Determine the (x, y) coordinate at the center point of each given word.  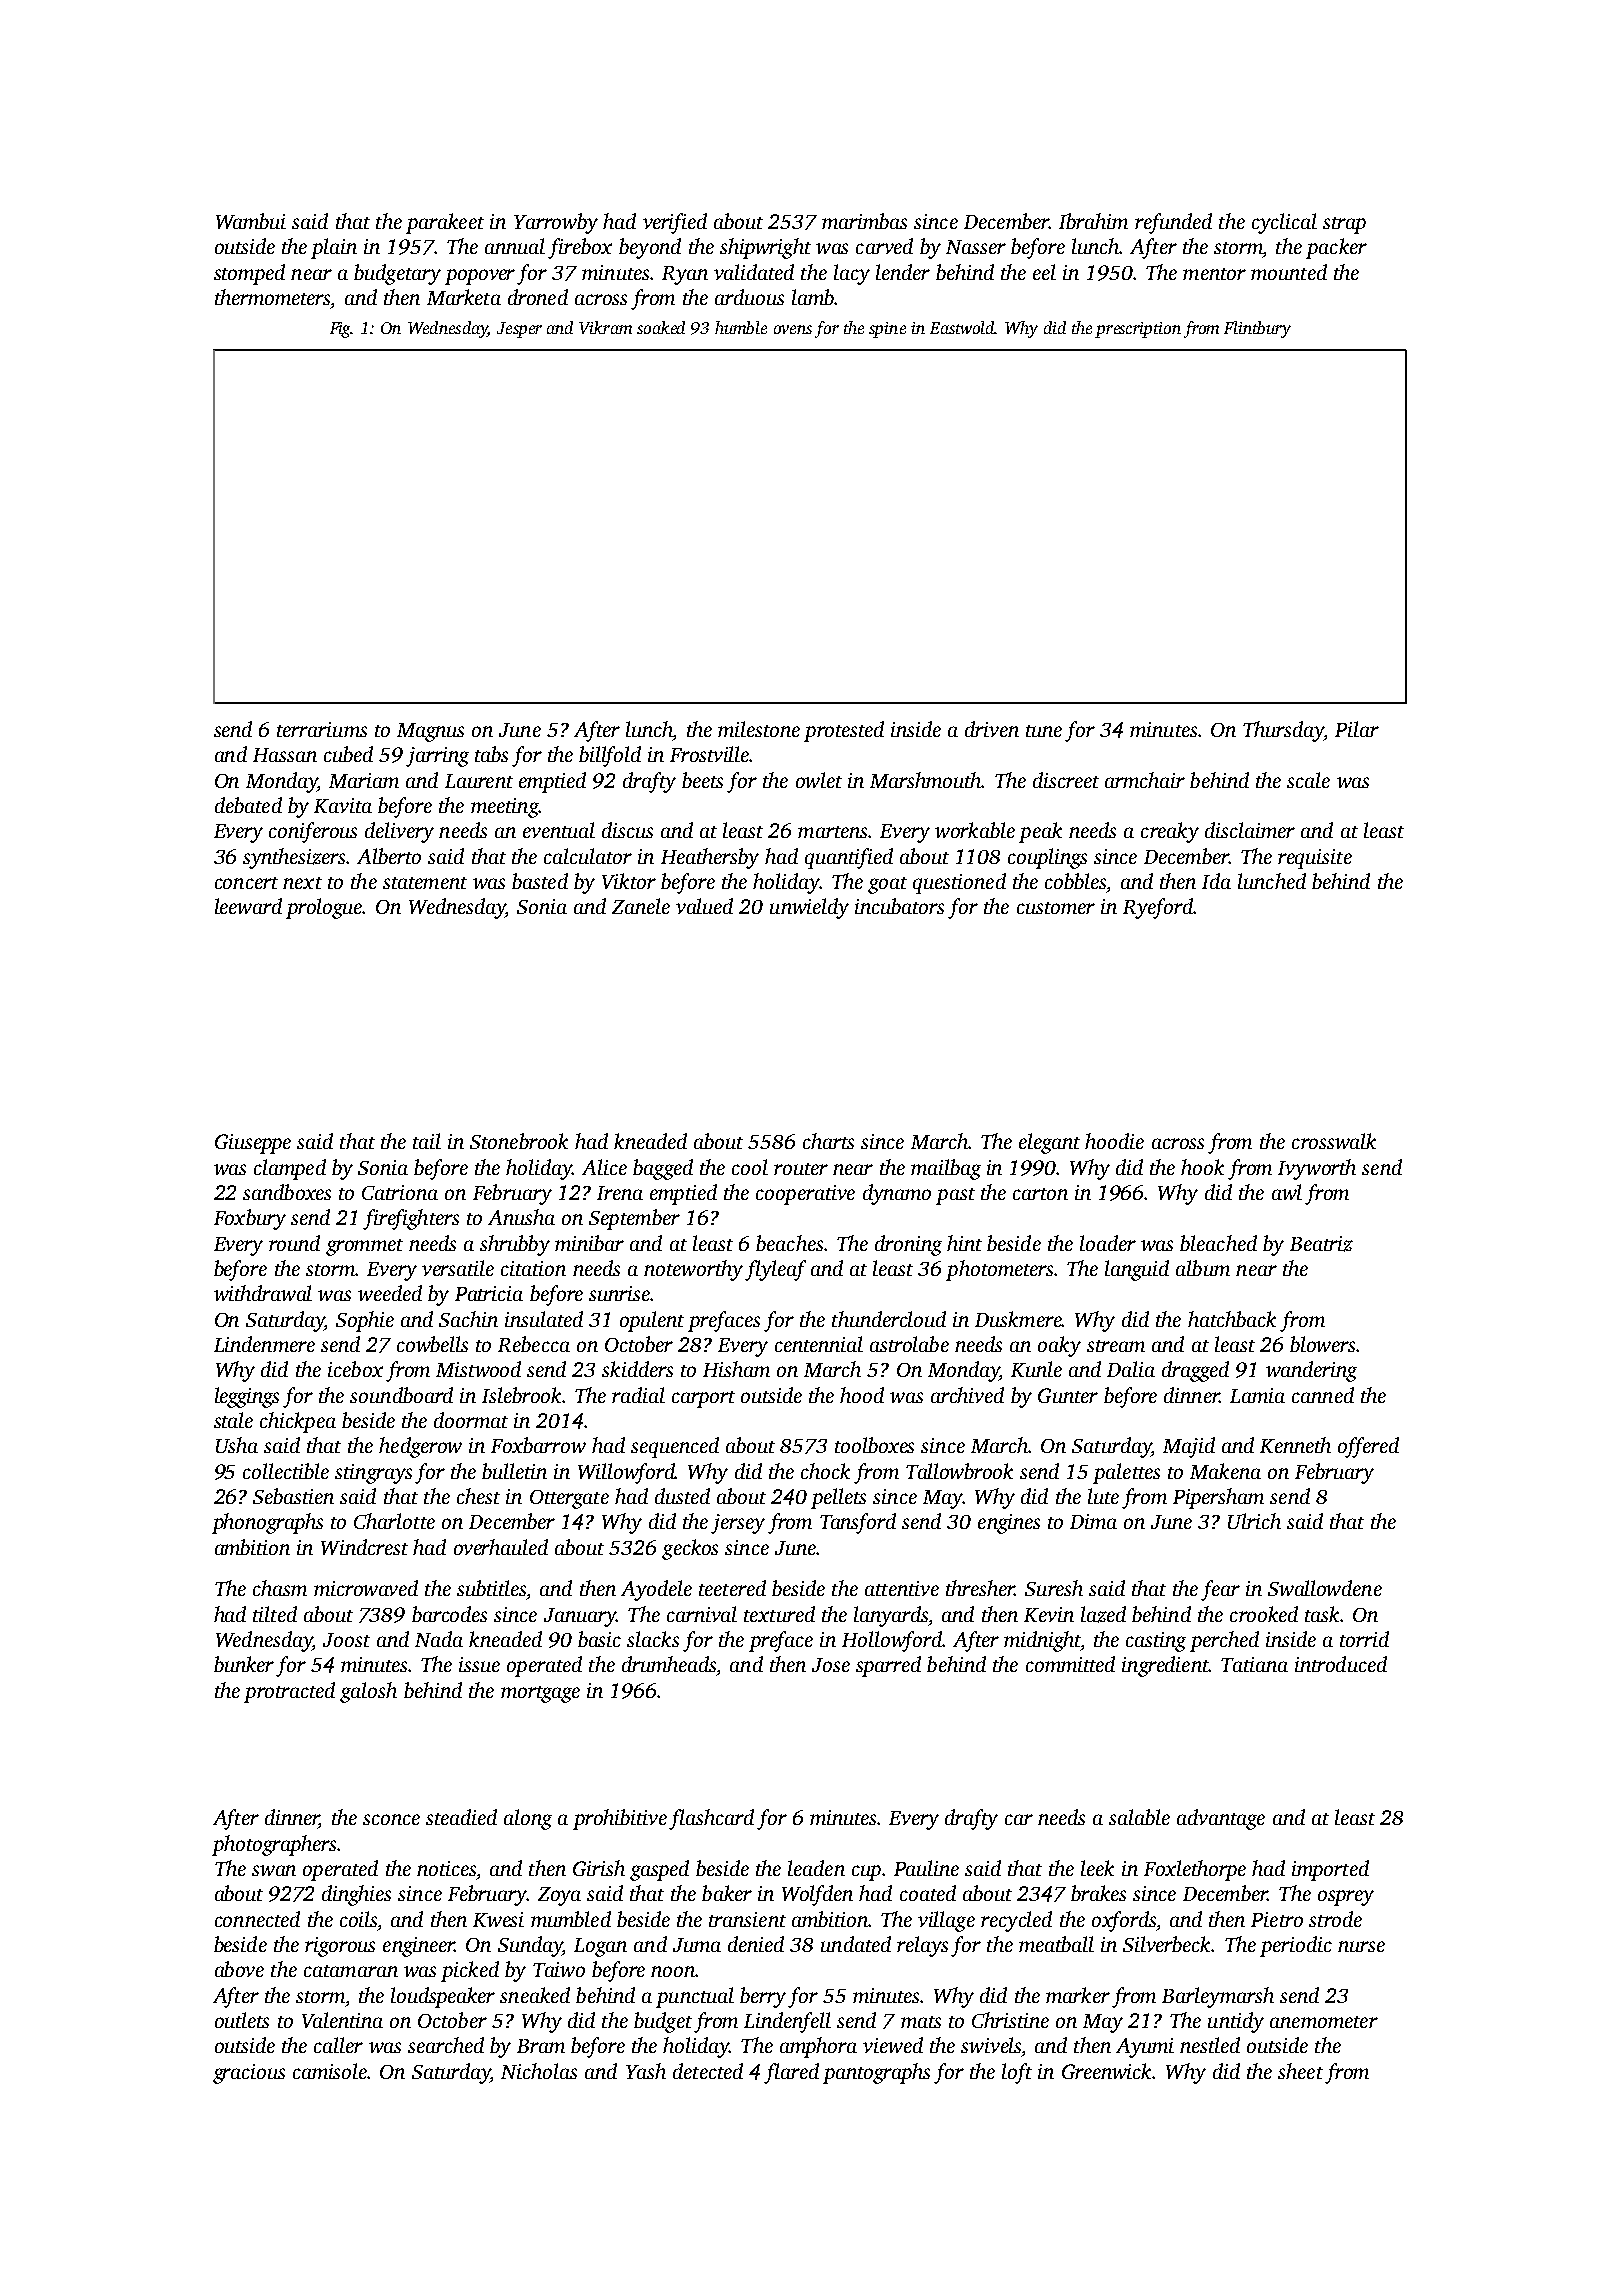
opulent (652, 1321)
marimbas (864, 221)
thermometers (272, 297)
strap (1344, 225)
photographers (274, 1845)
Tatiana (1254, 1664)
